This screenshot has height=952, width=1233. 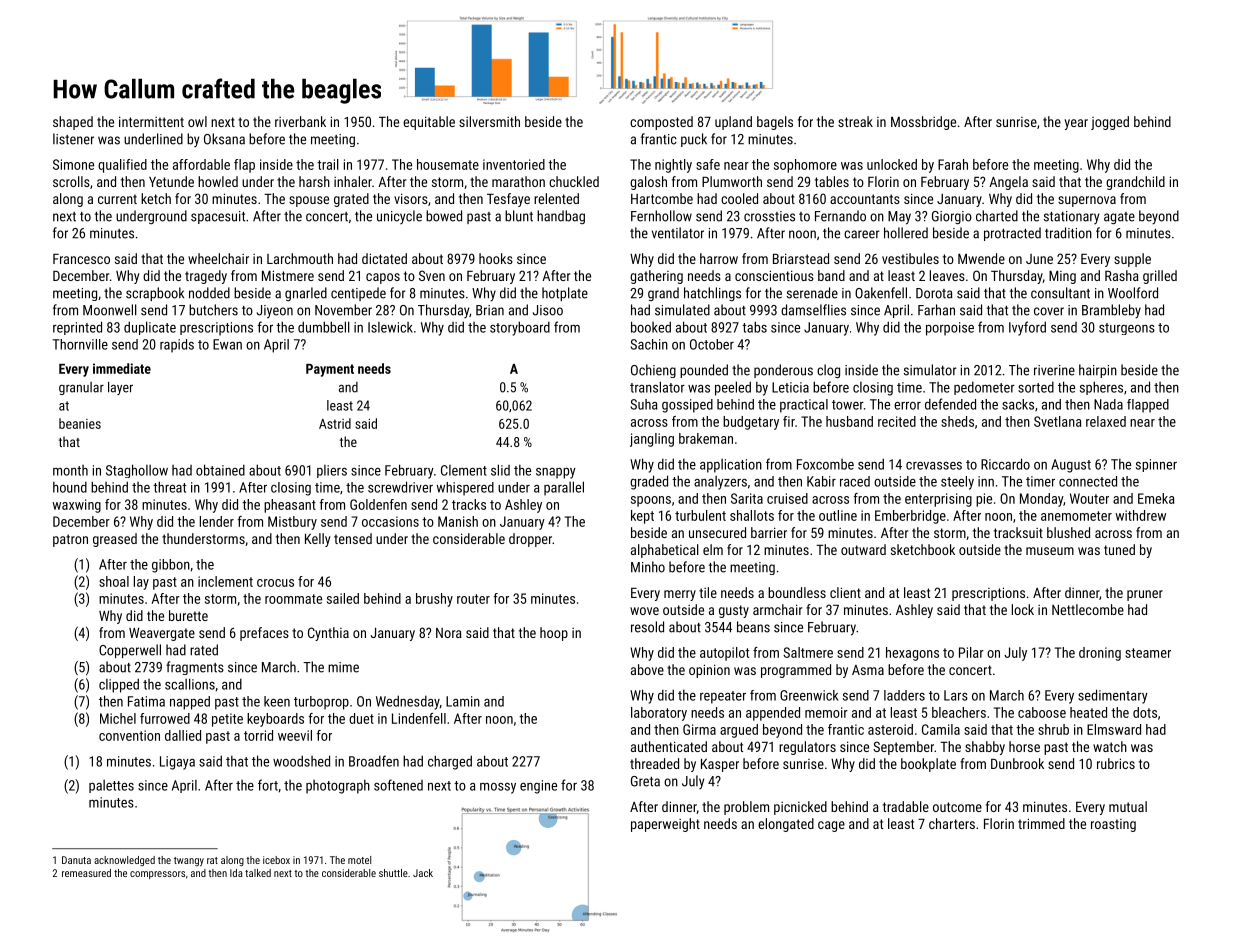 What do you see at coordinates (928, 765) in the screenshot?
I see `bookplate` at bounding box center [928, 765].
